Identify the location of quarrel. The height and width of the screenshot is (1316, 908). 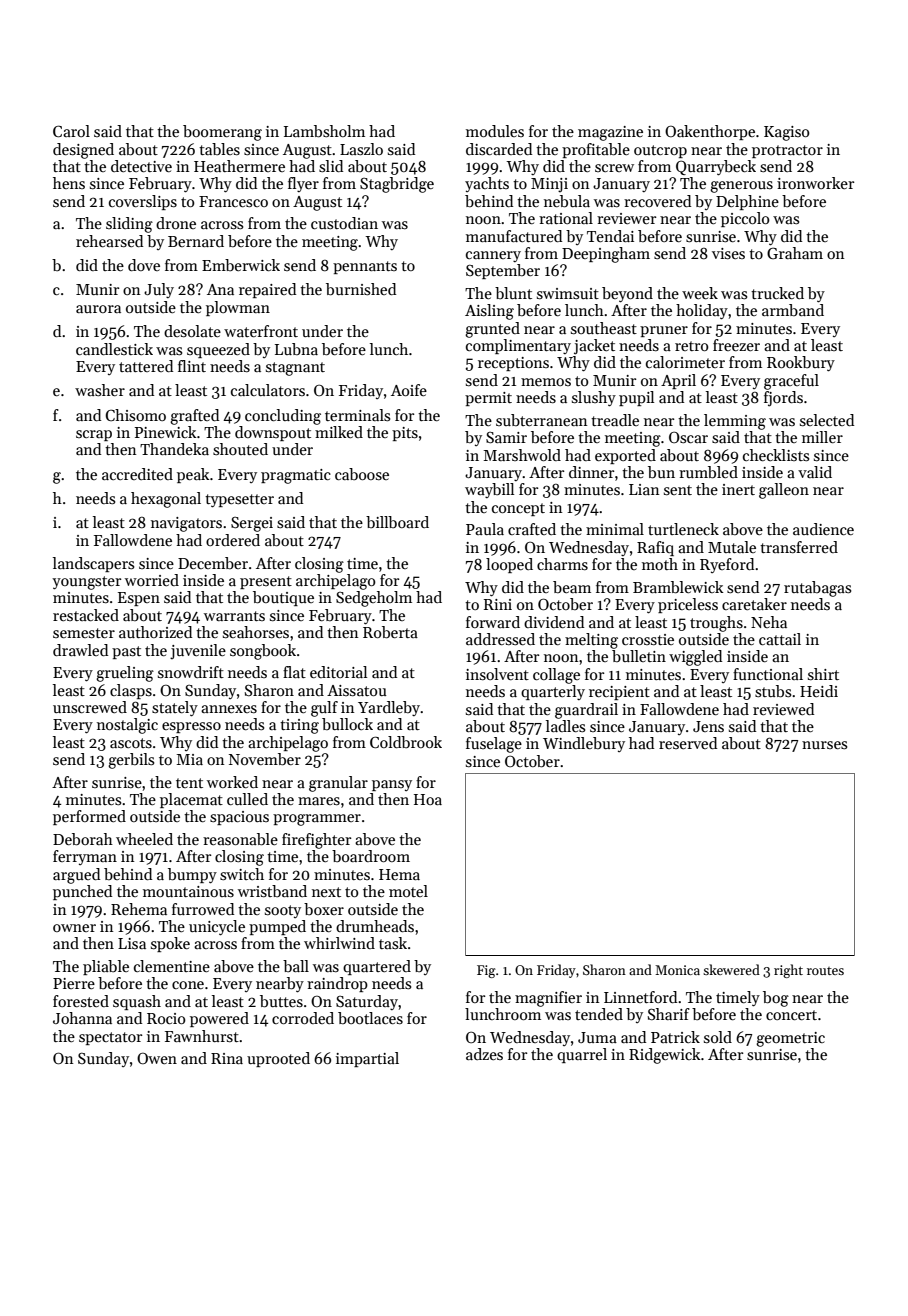
(582, 1055).
